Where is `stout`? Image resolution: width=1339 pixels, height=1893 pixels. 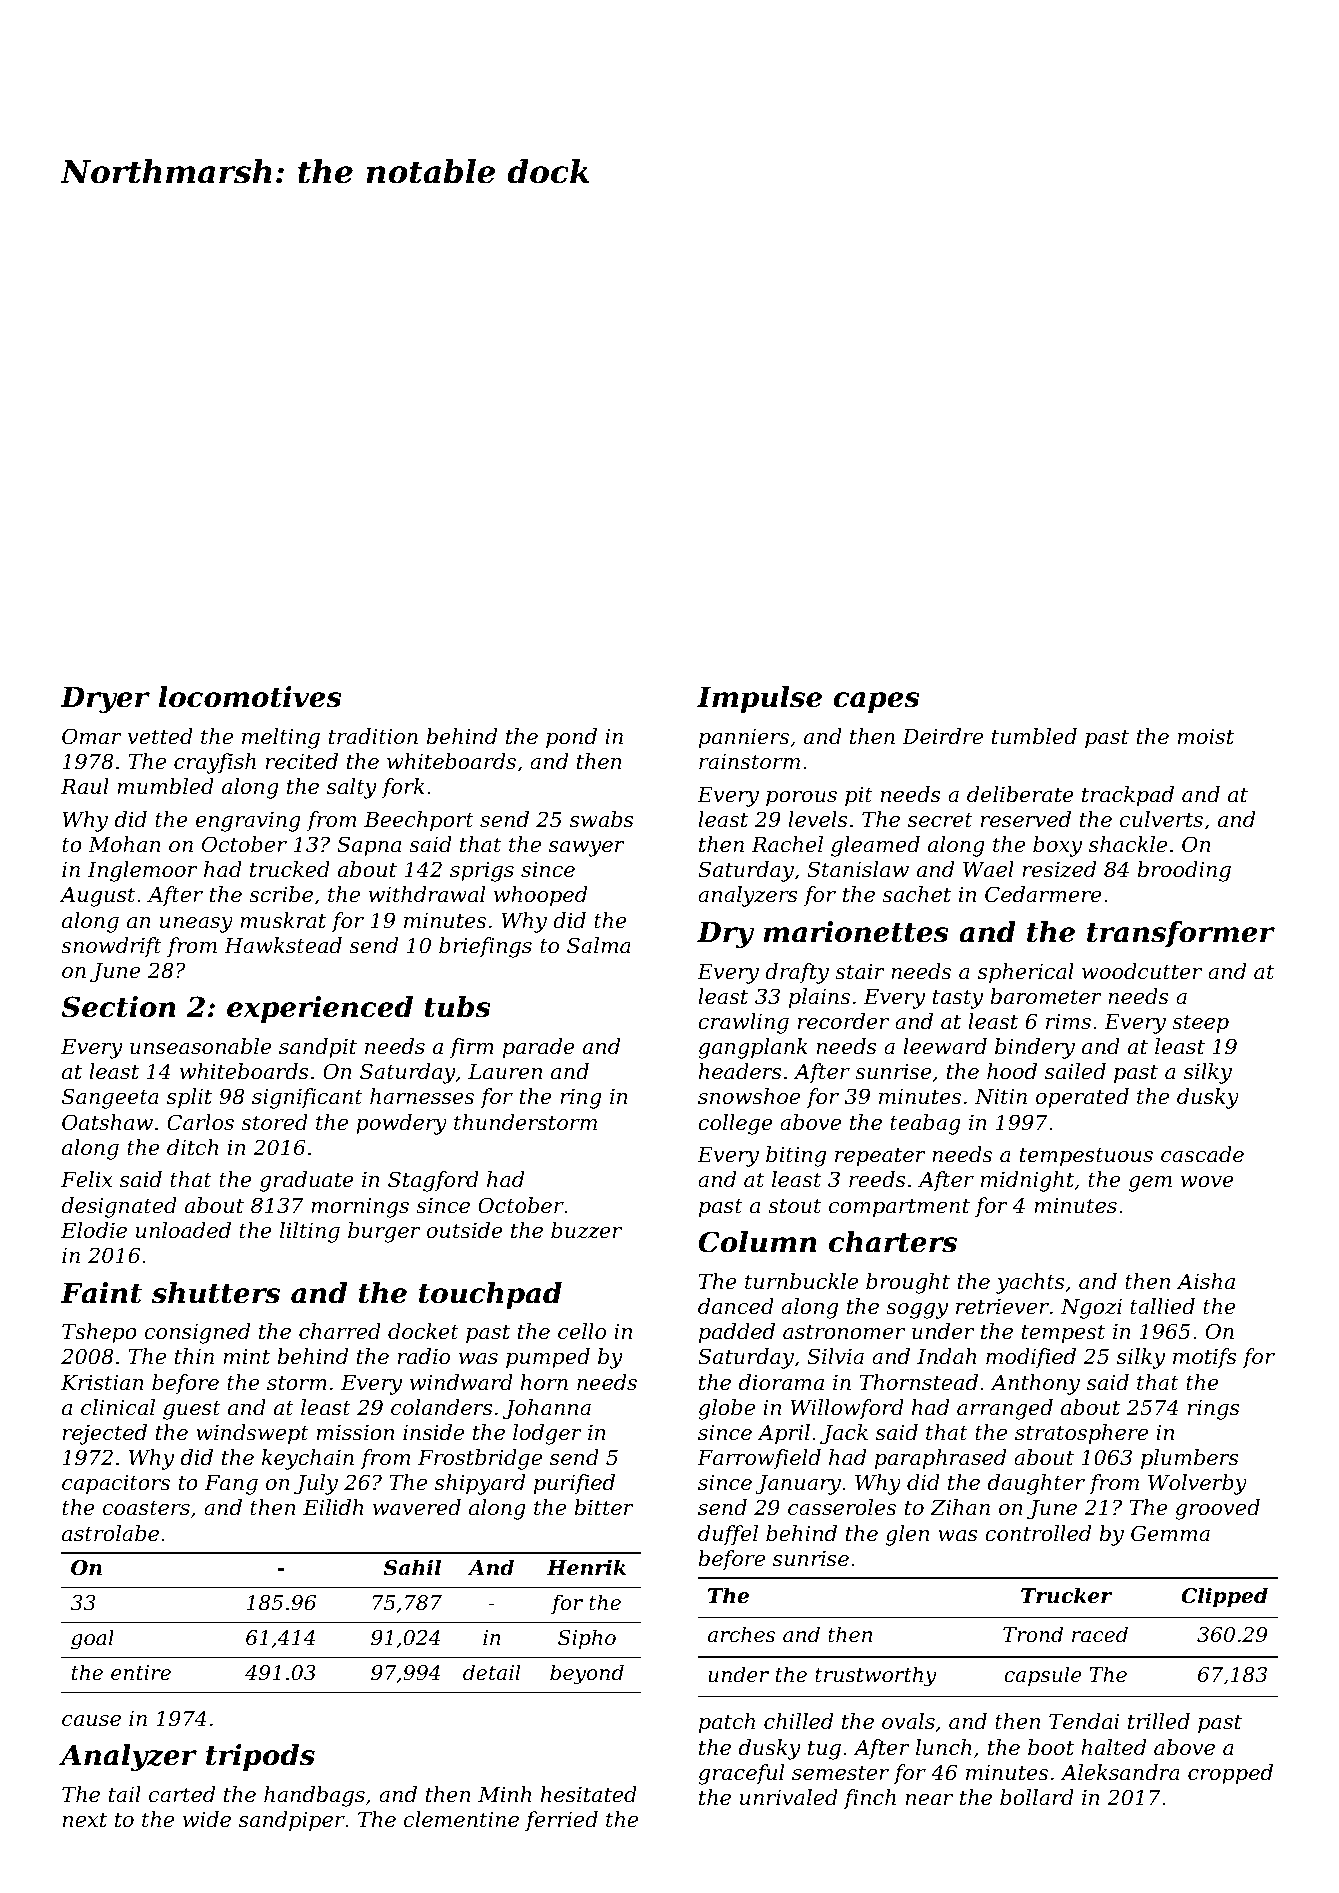
stout is located at coordinates (794, 1206).
